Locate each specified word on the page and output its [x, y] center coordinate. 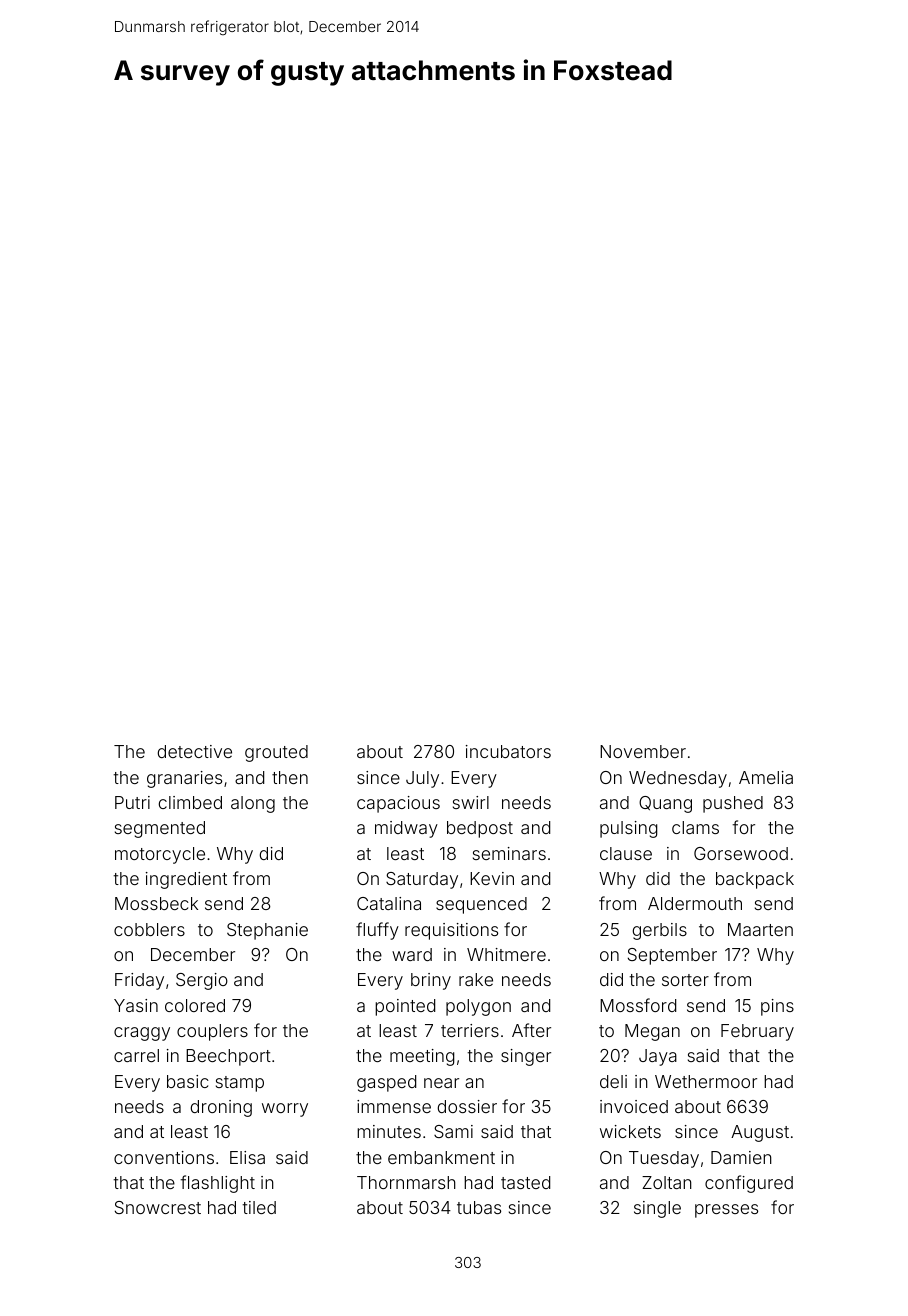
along [253, 804]
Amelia [766, 777]
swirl [471, 802]
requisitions [451, 931]
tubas [479, 1207]
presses [726, 1211]
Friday [139, 981]
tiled [259, 1207]
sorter [685, 980]
